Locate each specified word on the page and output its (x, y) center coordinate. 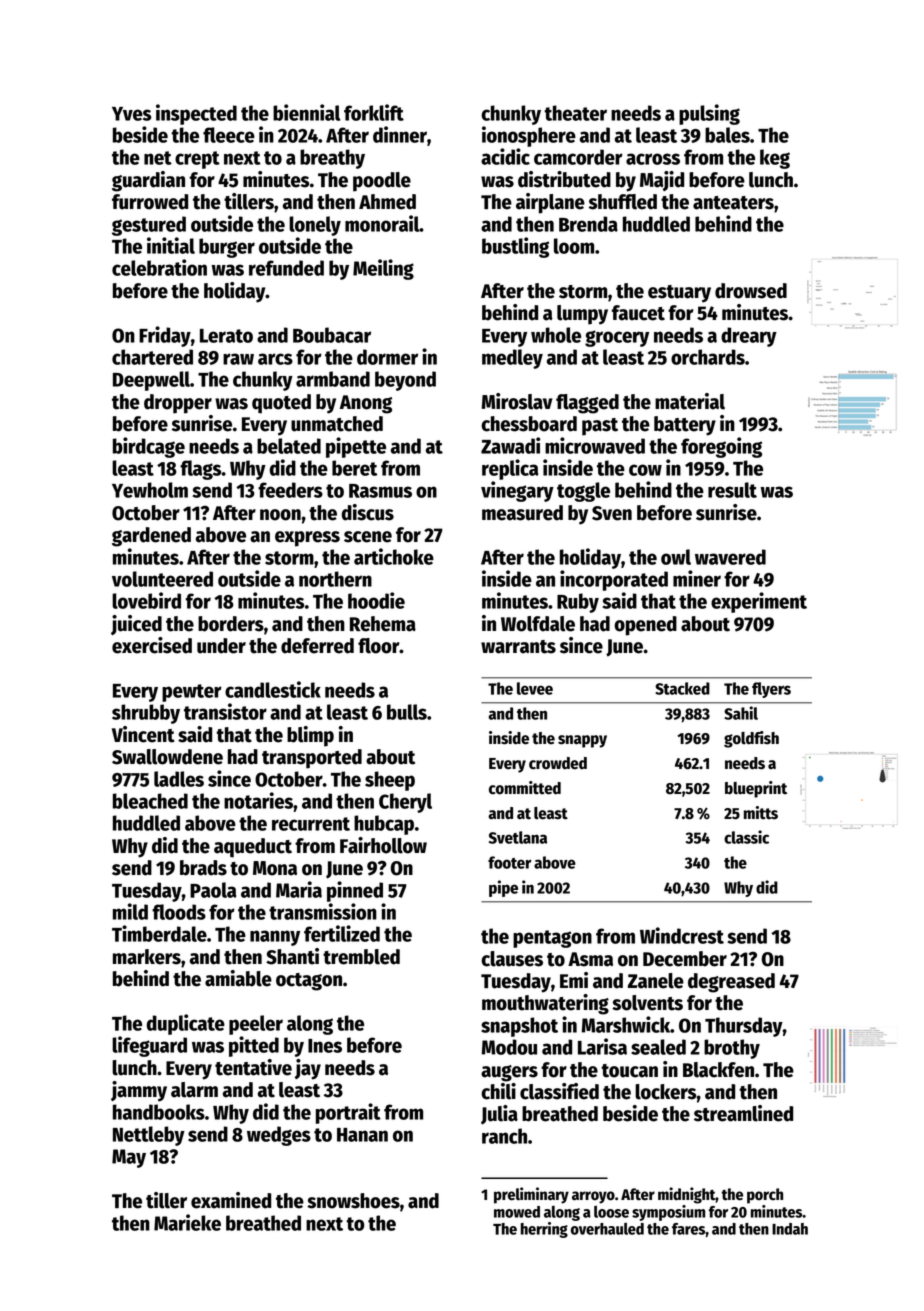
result (732, 490)
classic (746, 837)
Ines (325, 1046)
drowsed (751, 291)
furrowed (150, 202)
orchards (708, 357)
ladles (179, 779)
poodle (382, 182)
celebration (159, 267)
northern (335, 579)
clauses (512, 959)
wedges (279, 1136)
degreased (731, 983)
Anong (366, 404)
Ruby (578, 603)
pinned (355, 891)
